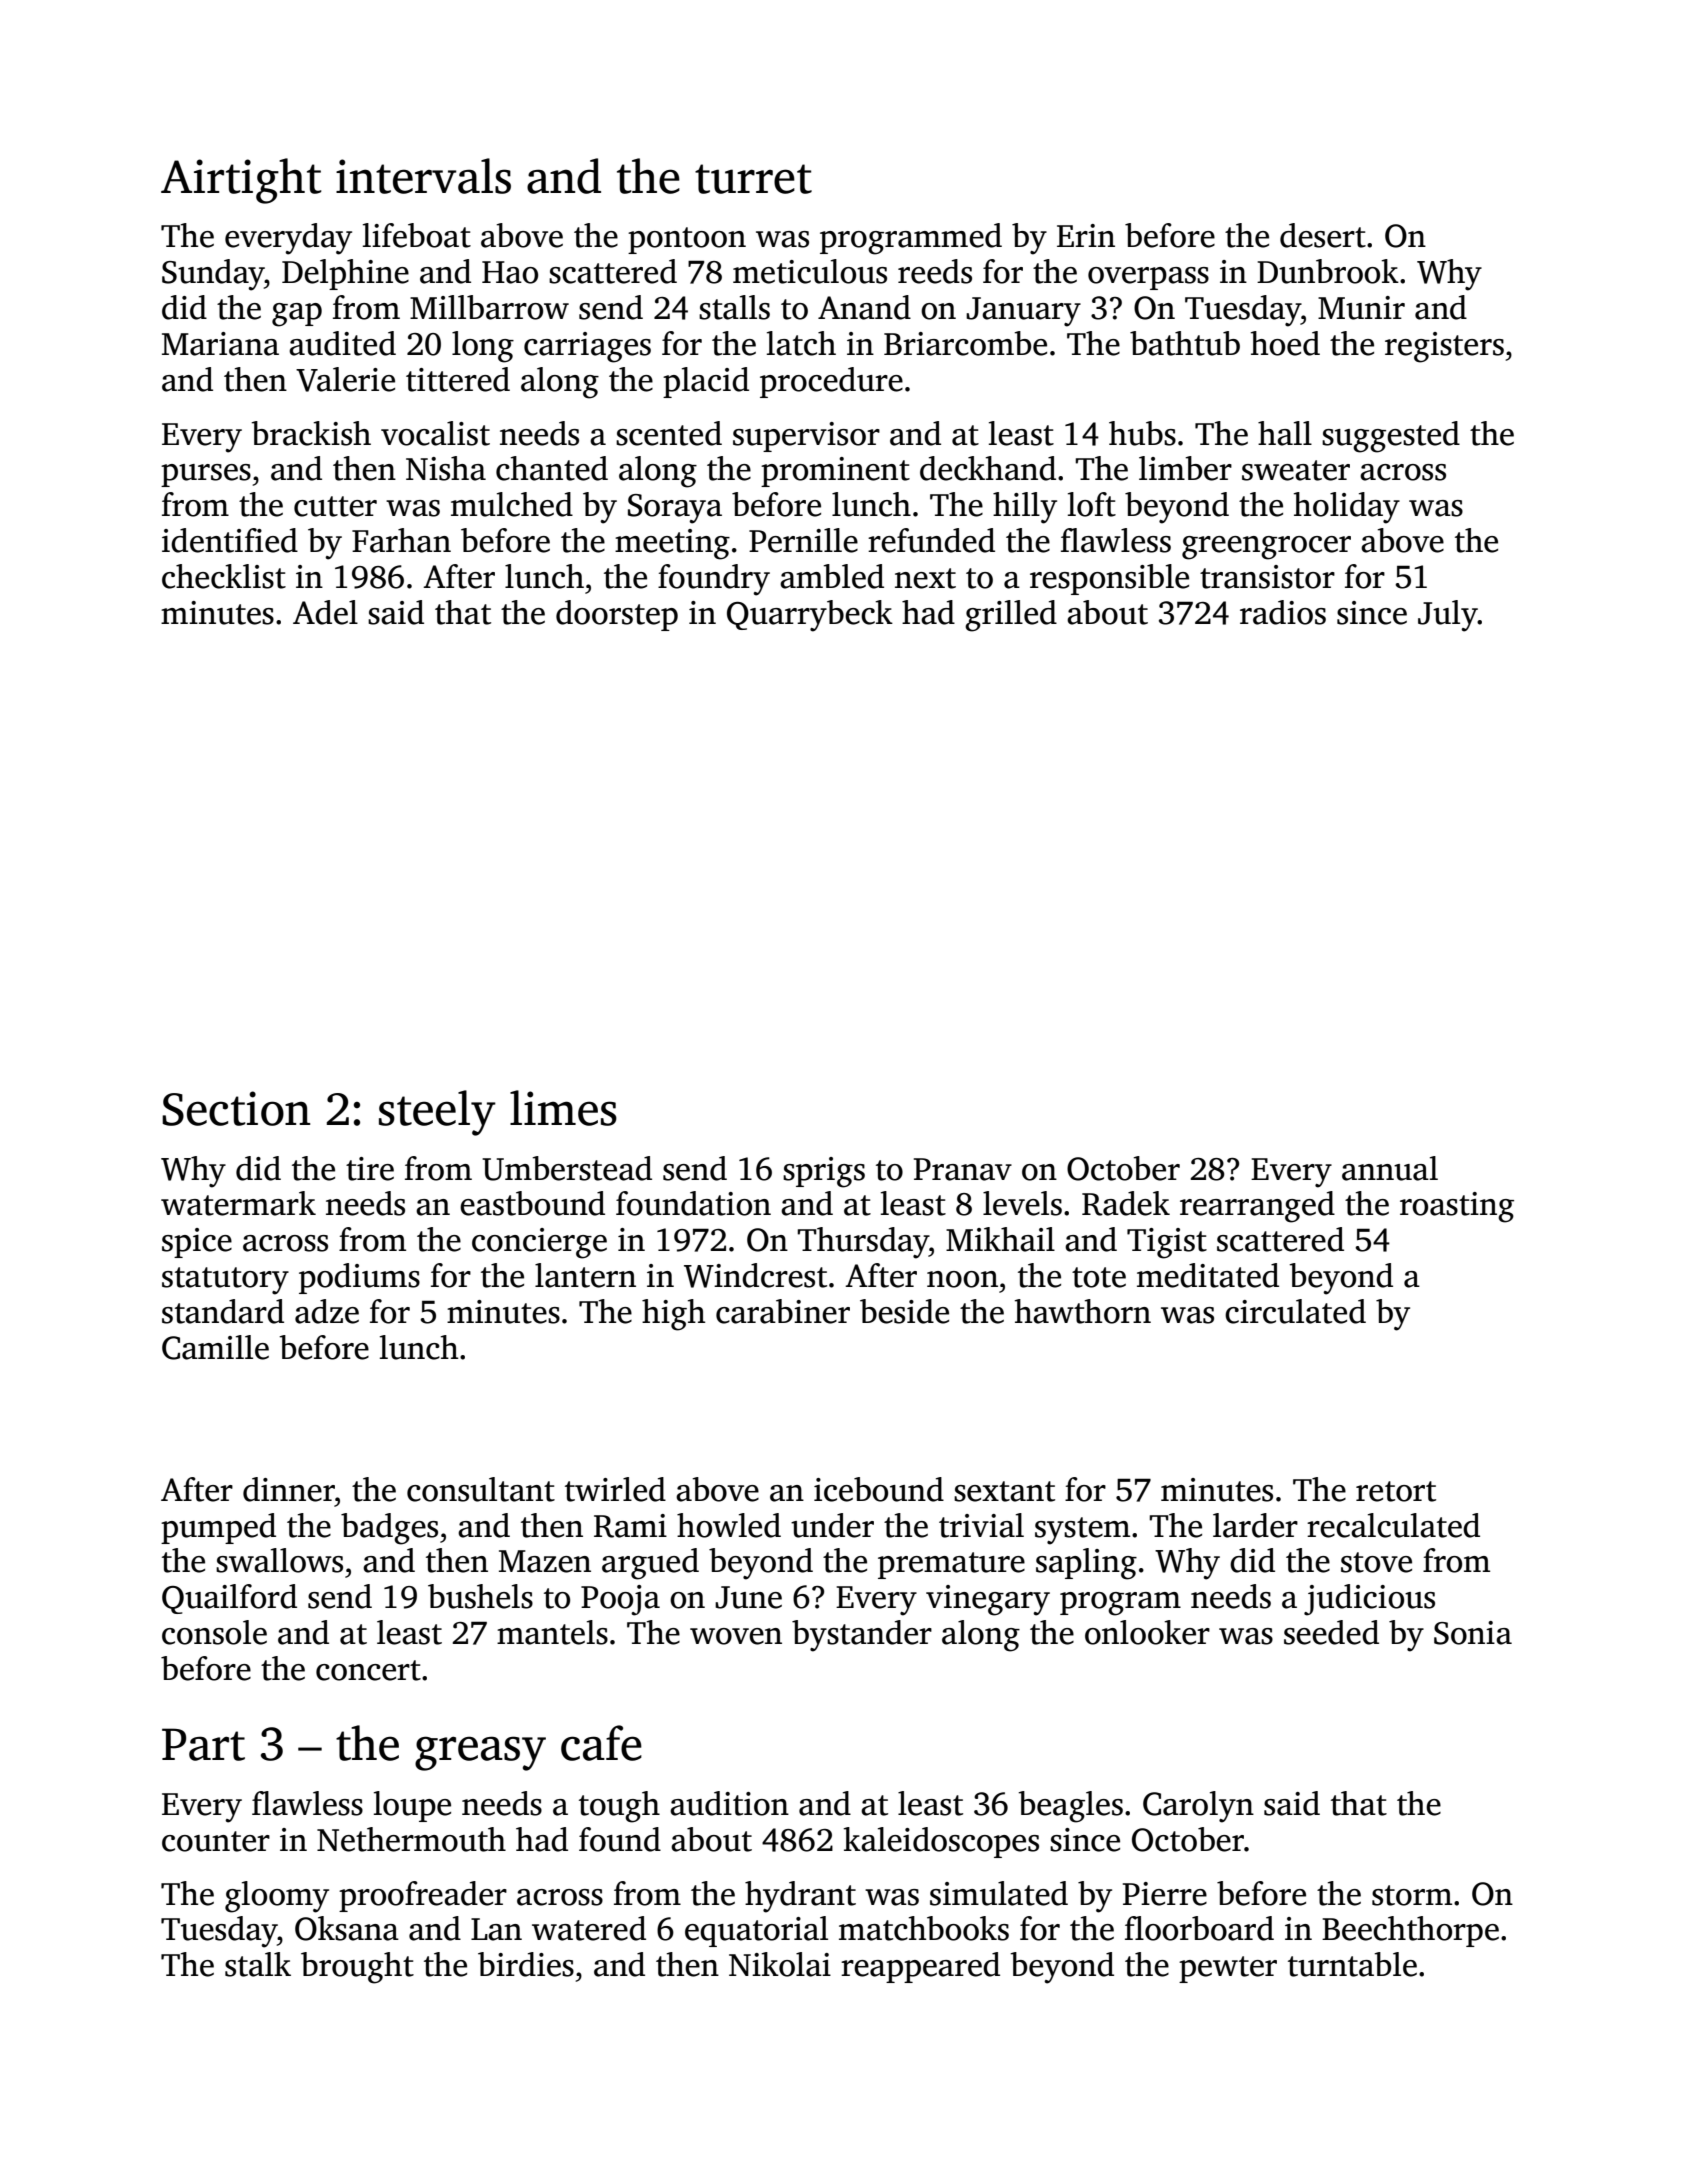  I want to click on reappeared, so click(920, 1967).
